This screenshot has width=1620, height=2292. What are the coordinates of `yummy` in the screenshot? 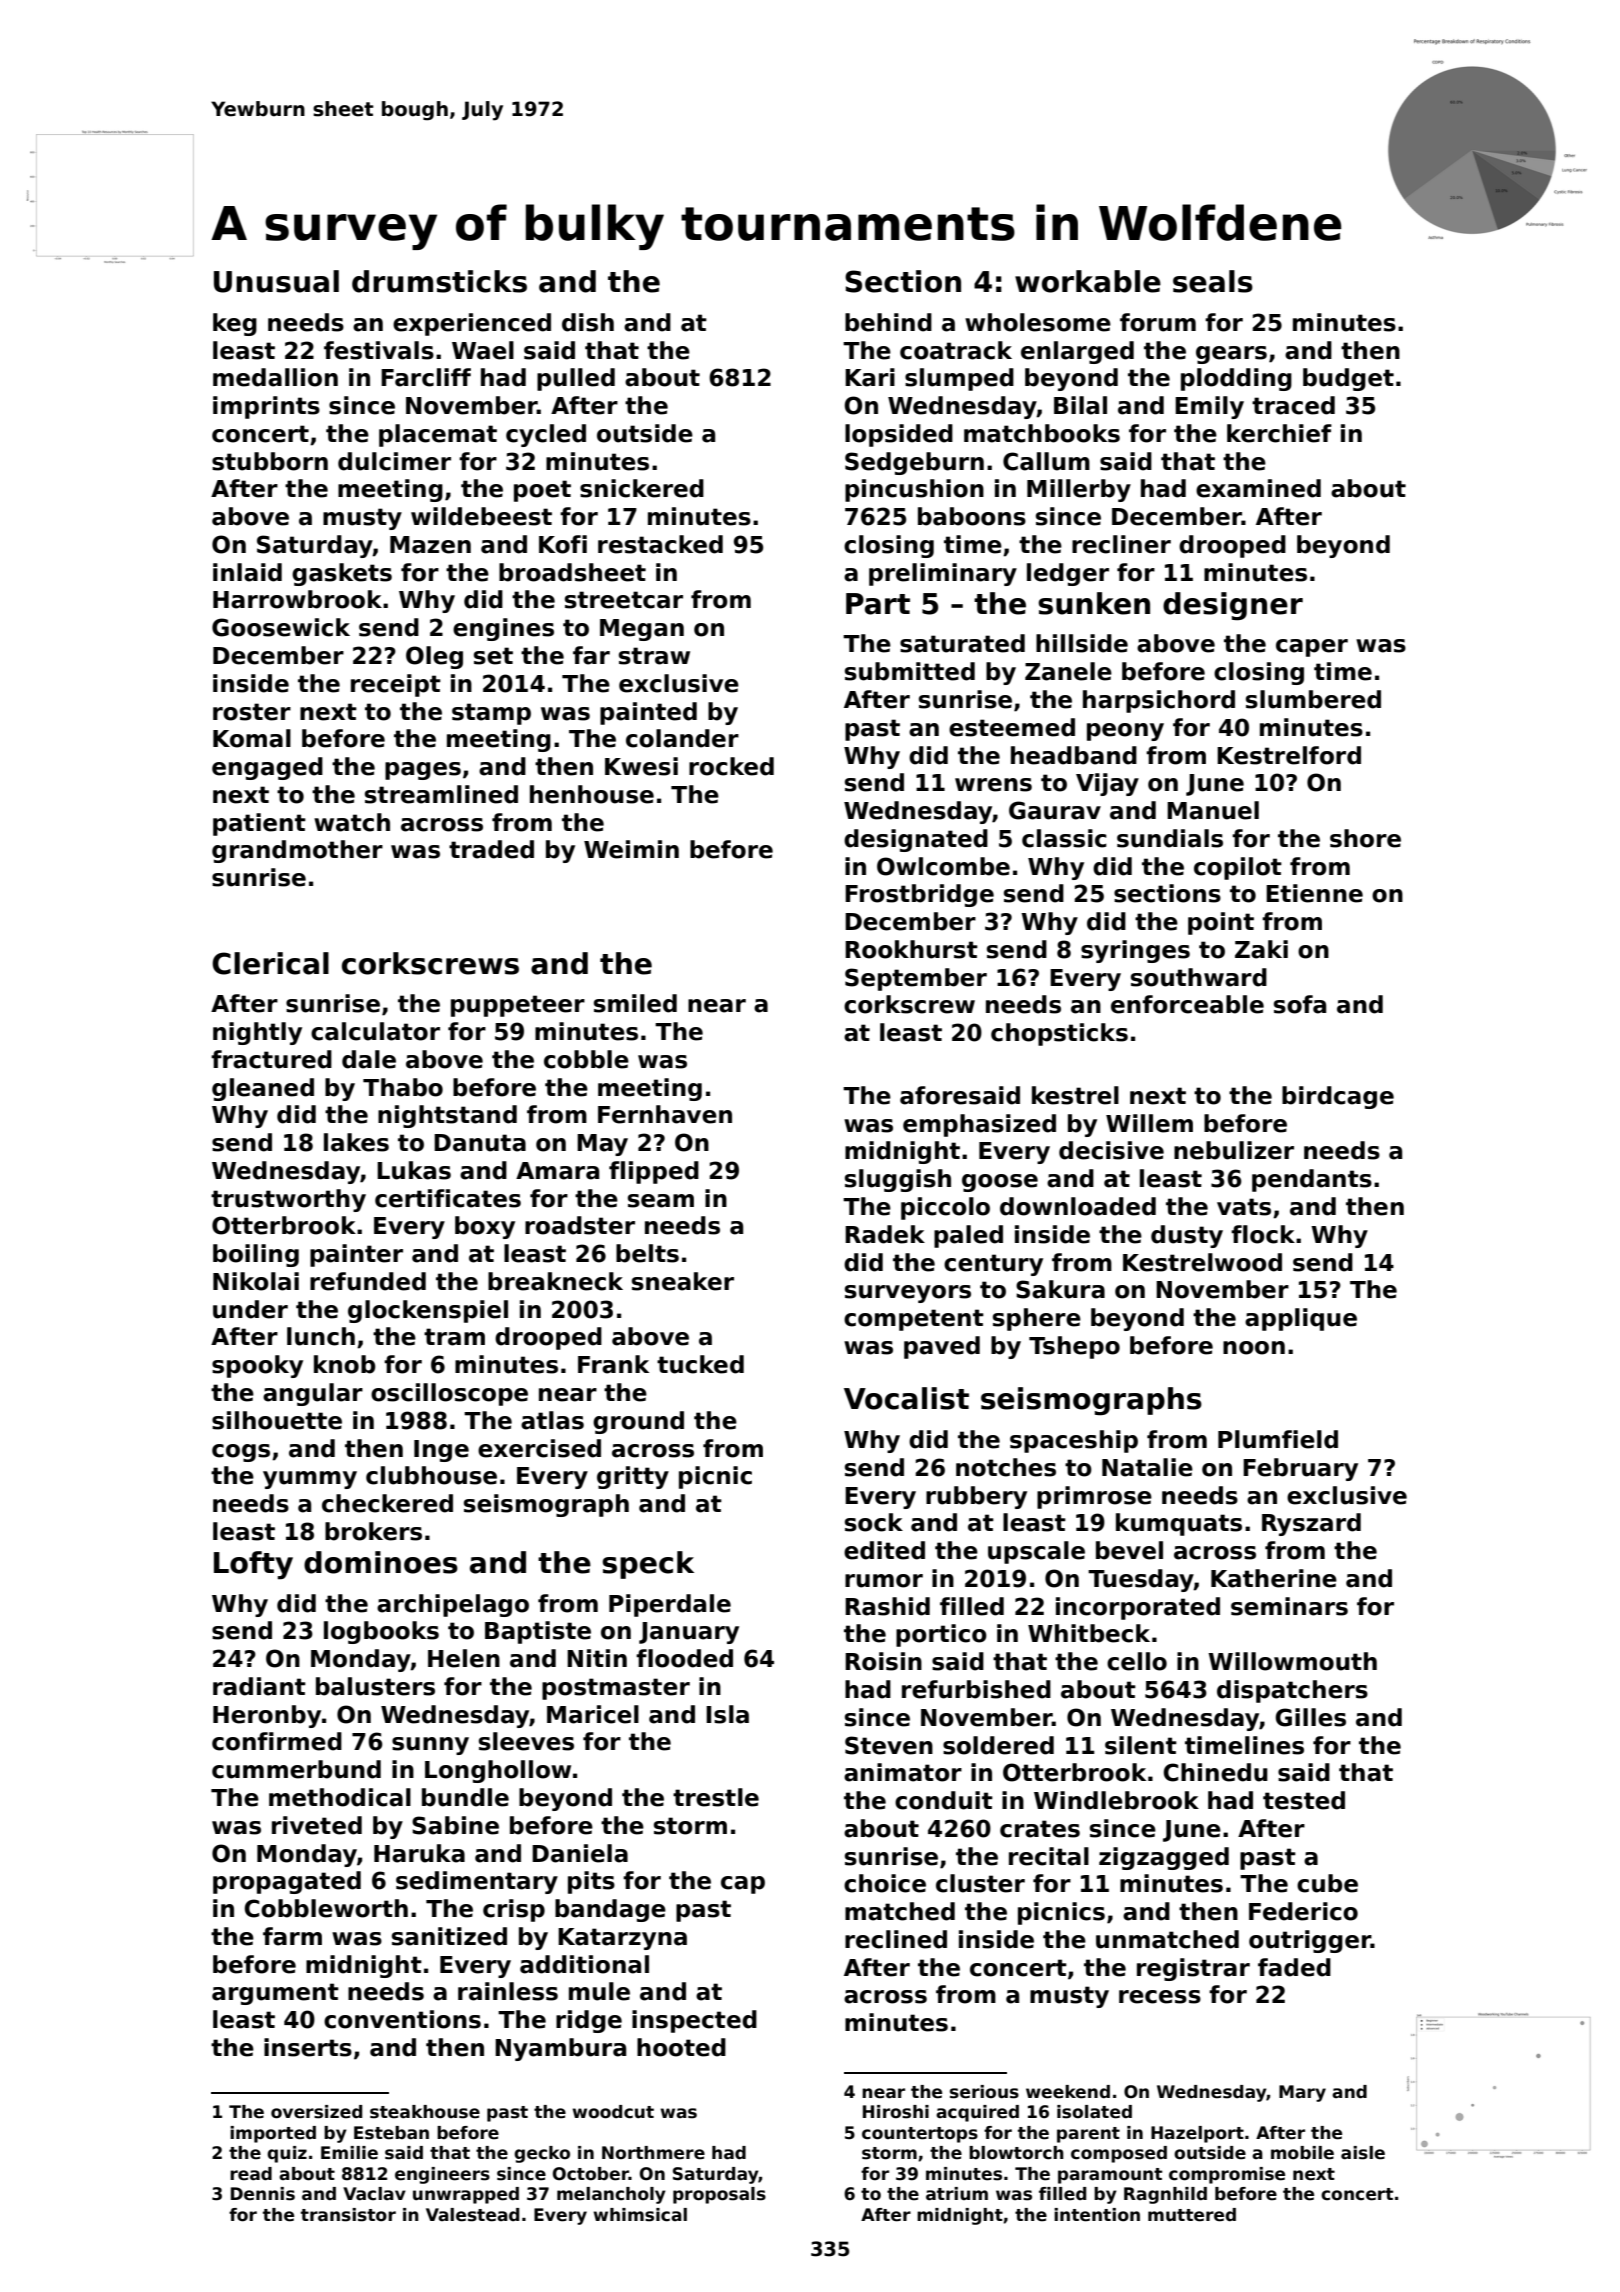 It's located at (310, 1480).
